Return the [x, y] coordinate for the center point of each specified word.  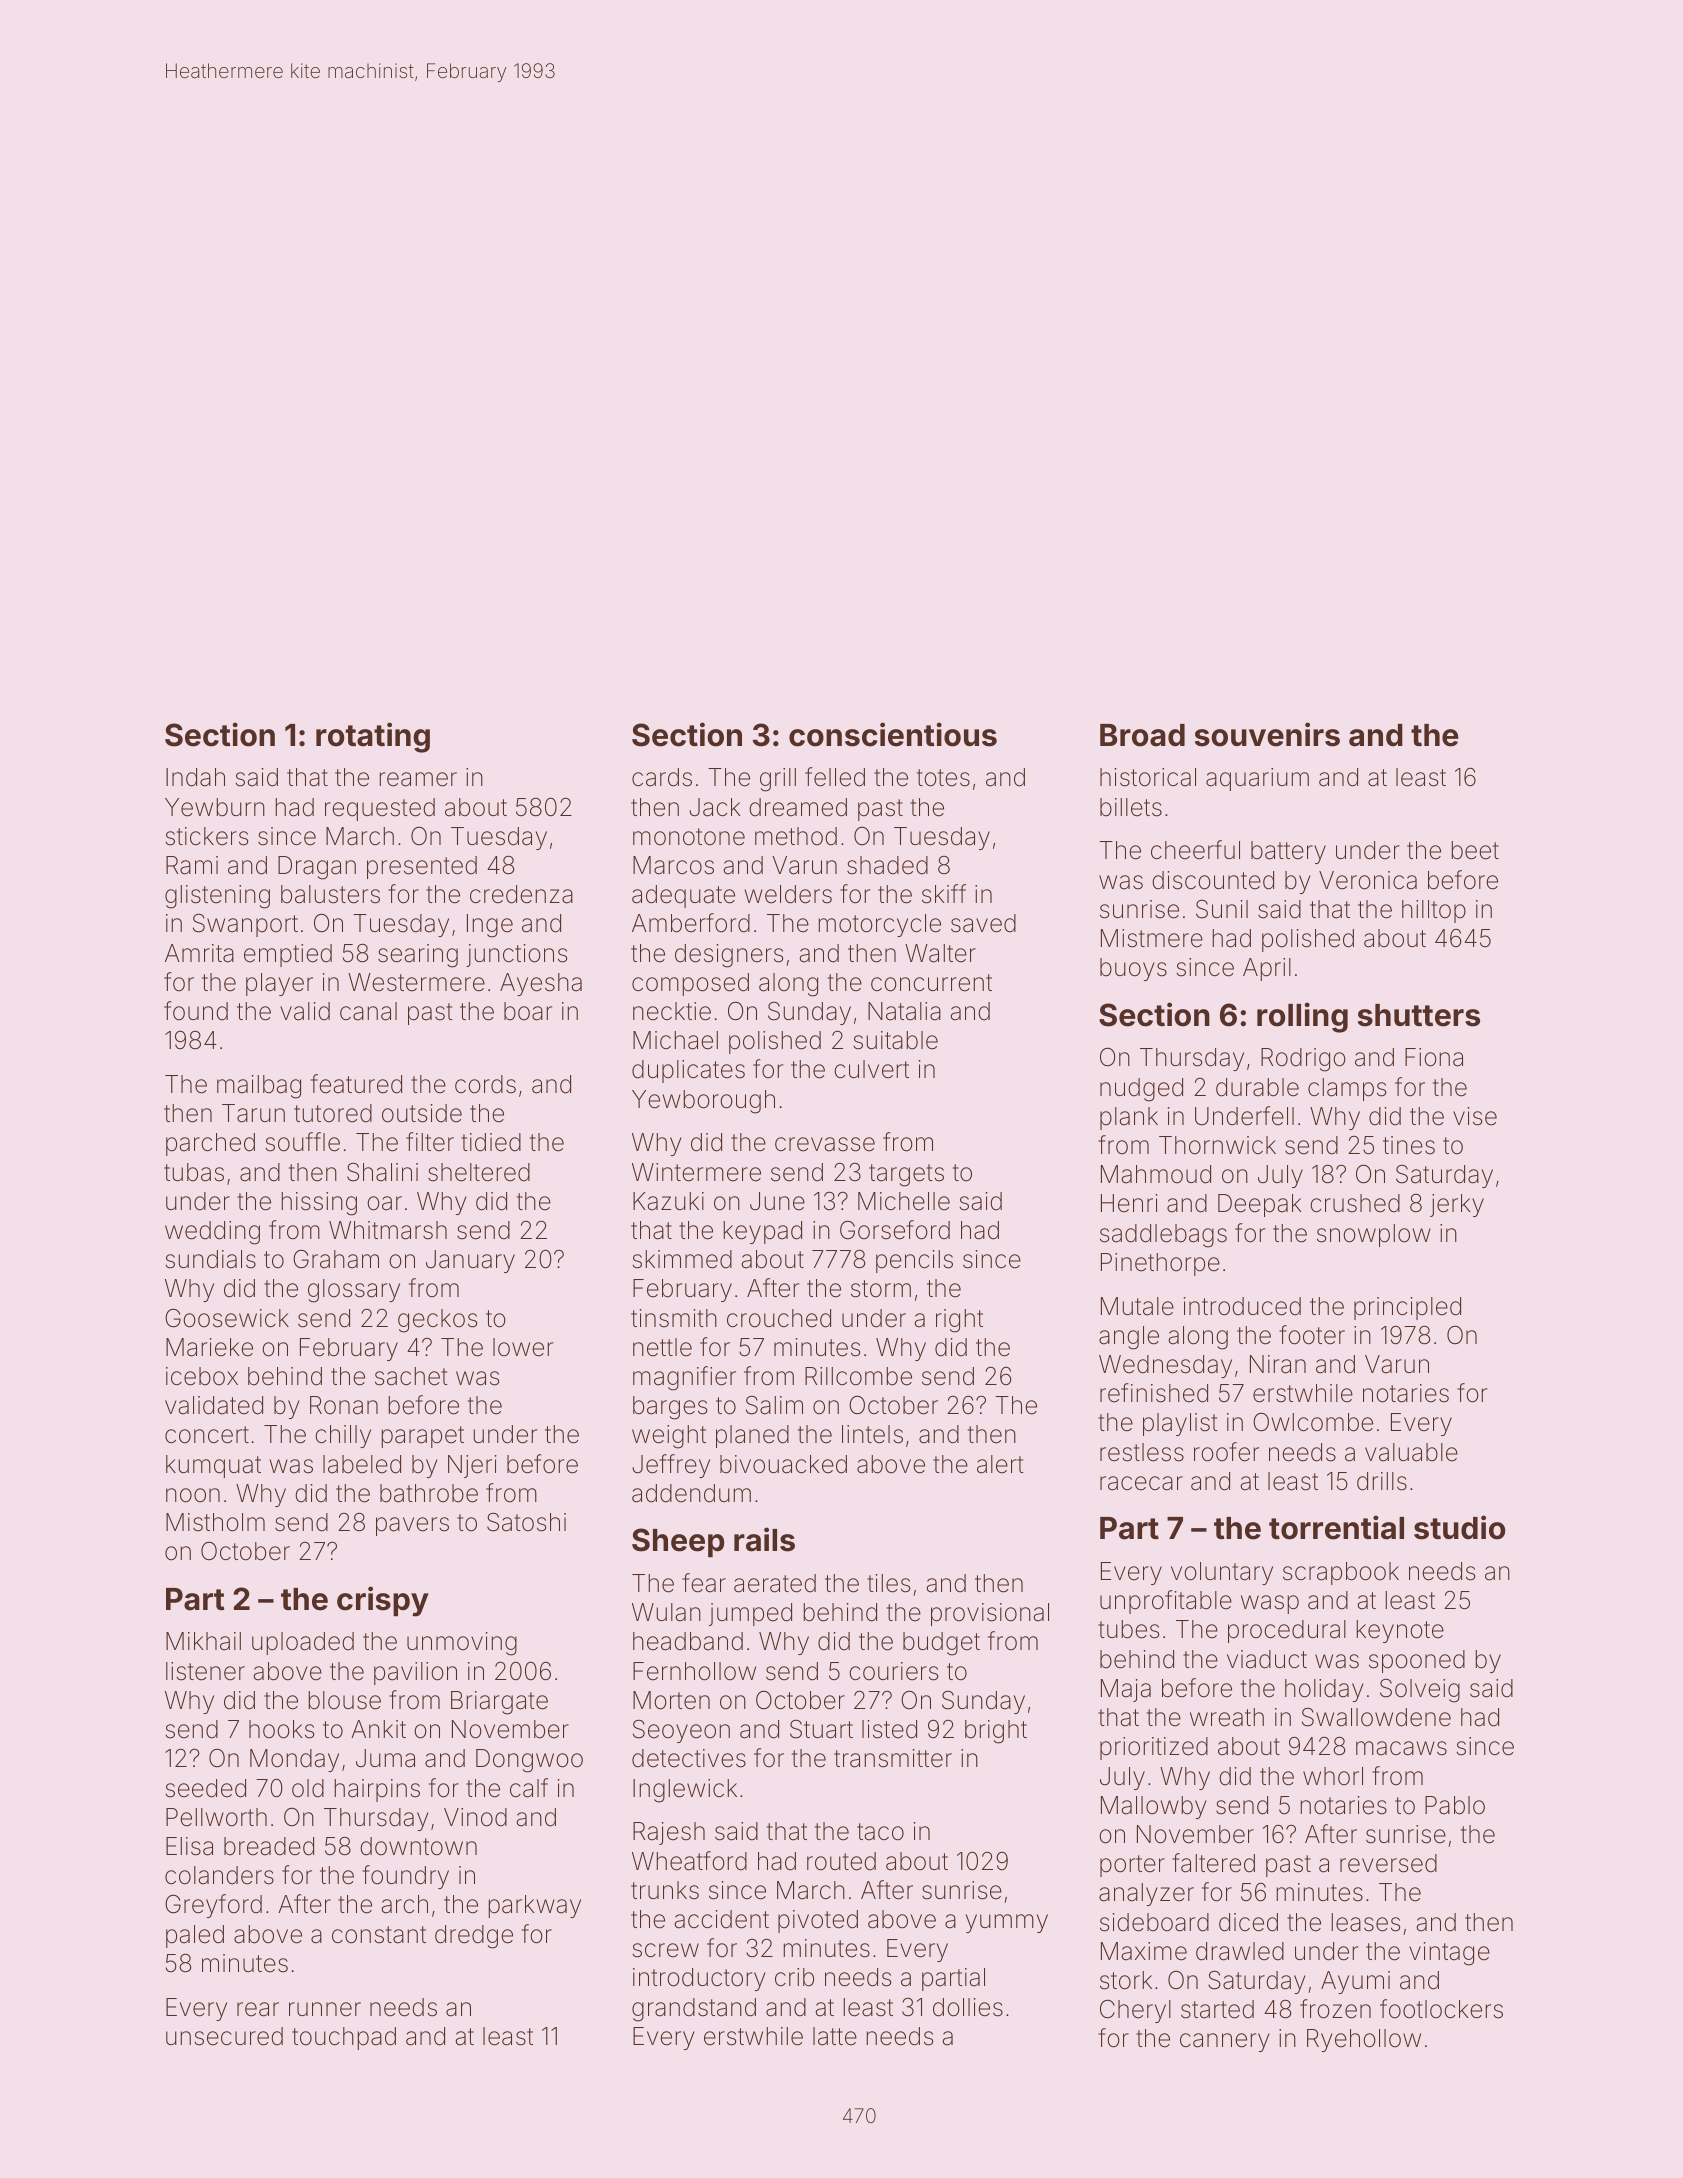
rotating [373, 737]
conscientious [893, 734]
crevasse [825, 1144]
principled [1407, 1308]
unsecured [224, 2036]
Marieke [209, 1347]
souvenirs [1267, 734]
